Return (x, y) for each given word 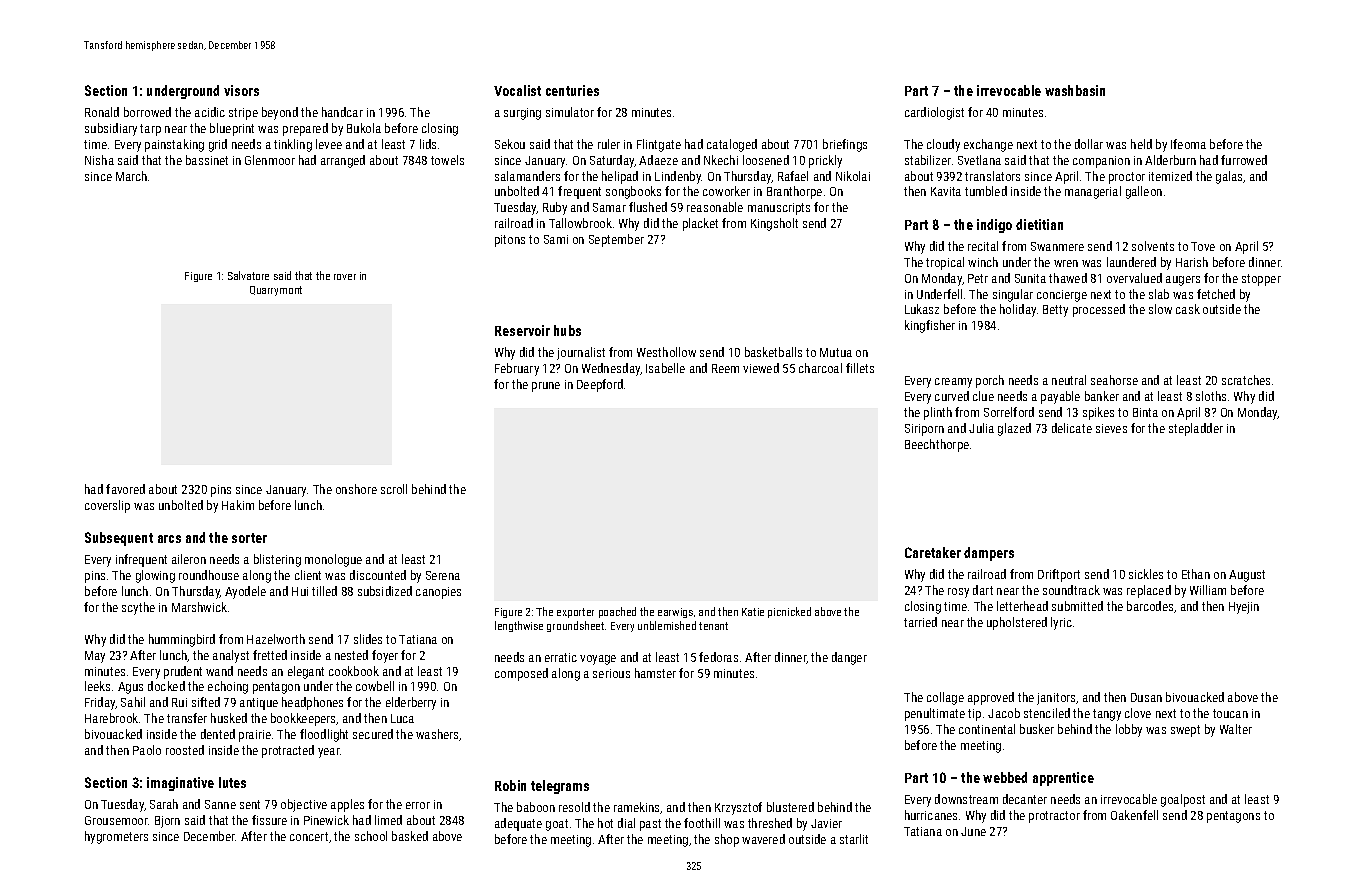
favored (125, 489)
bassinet (207, 160)
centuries (572, 90)
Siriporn (924, 430)
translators (992, 176)
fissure (269, 820)
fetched (1216, 294)
